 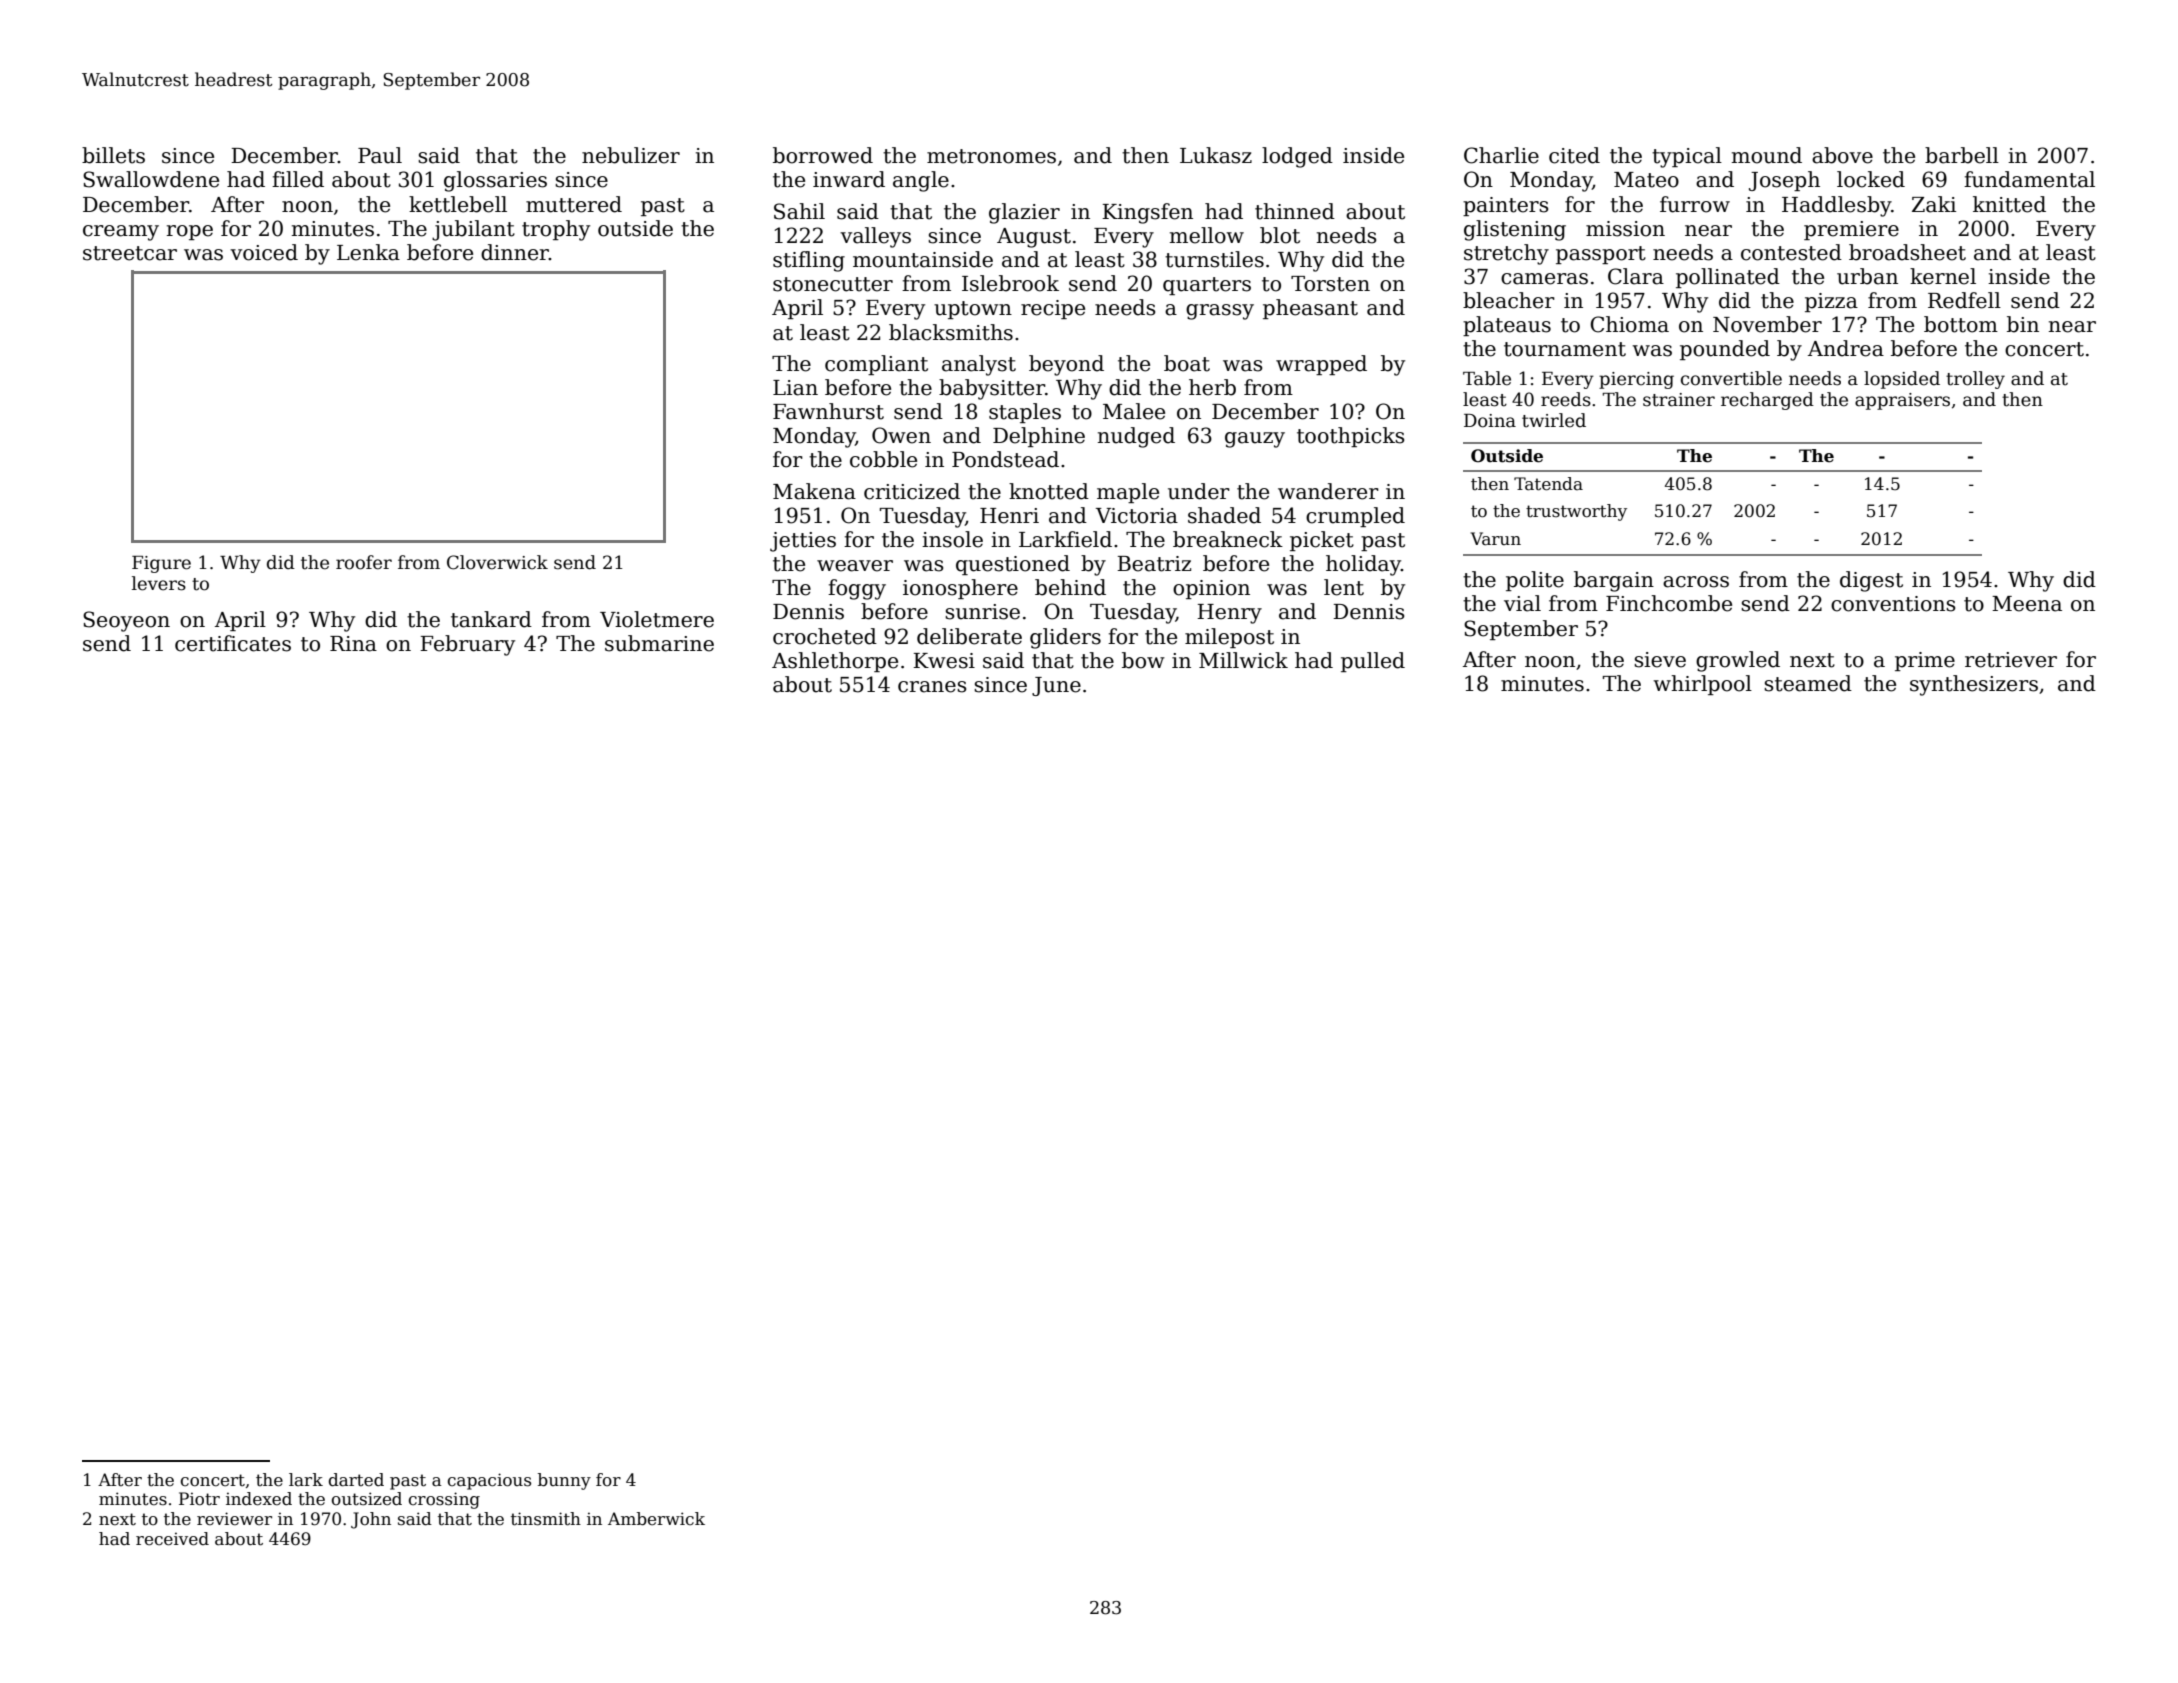 What do you see at coordinates (875, 237) in the page?
I see `valleys` at bounding box center [875, 237].
